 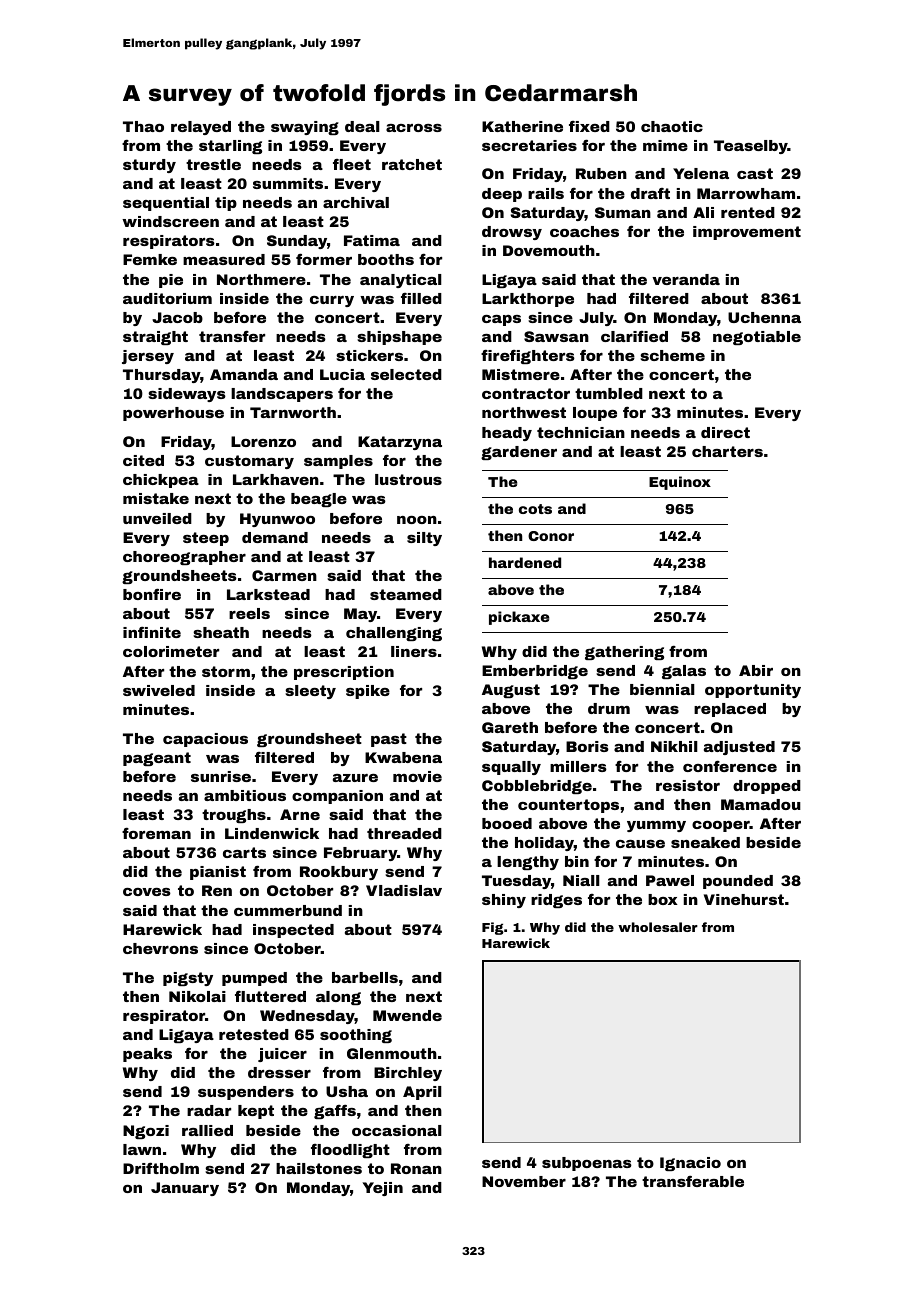 I want to click on chevrons, so click(x=160, y=948).
